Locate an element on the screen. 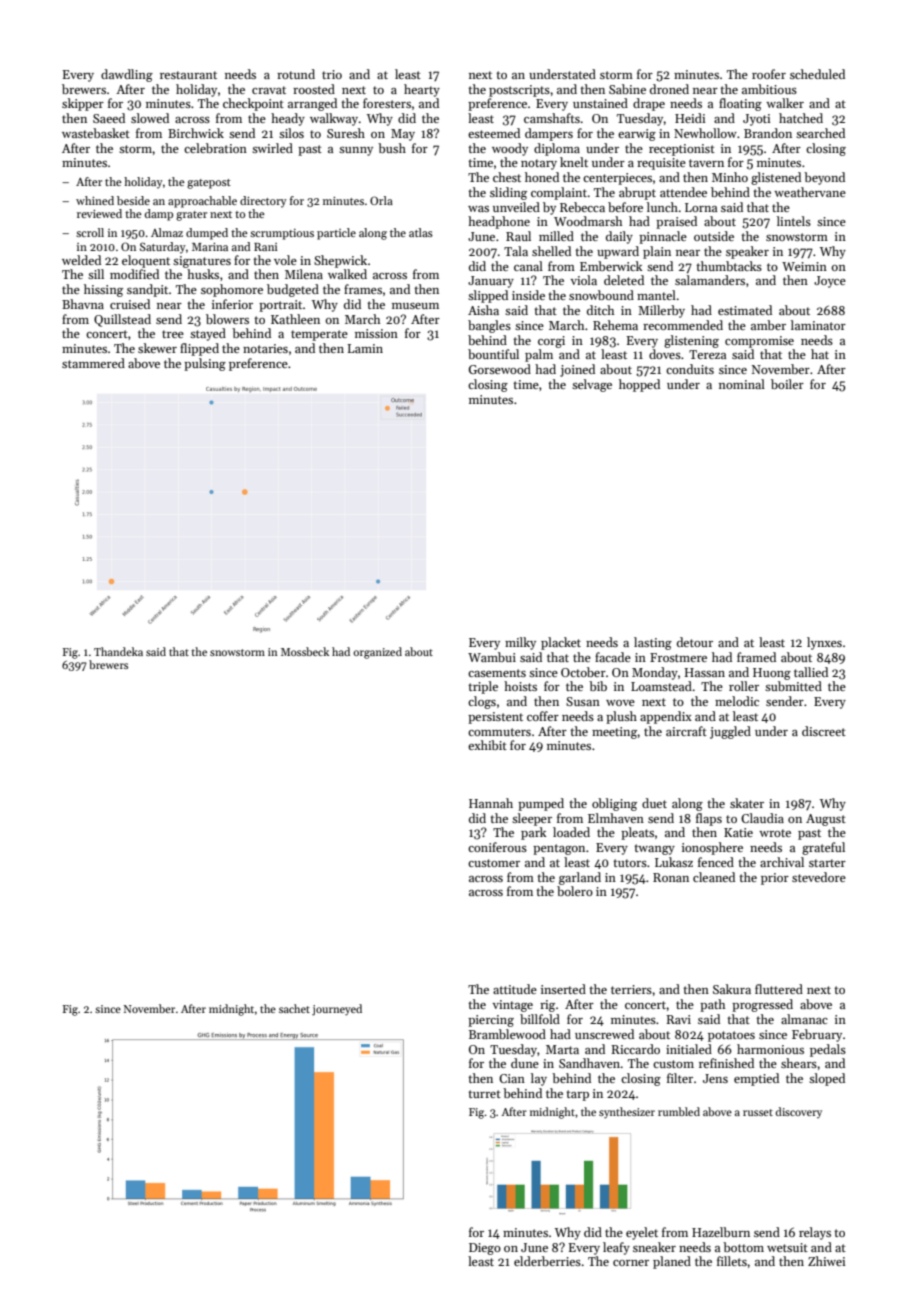 The image size is (908, 1316). Jyoti is located at coordinates (756, 120).
